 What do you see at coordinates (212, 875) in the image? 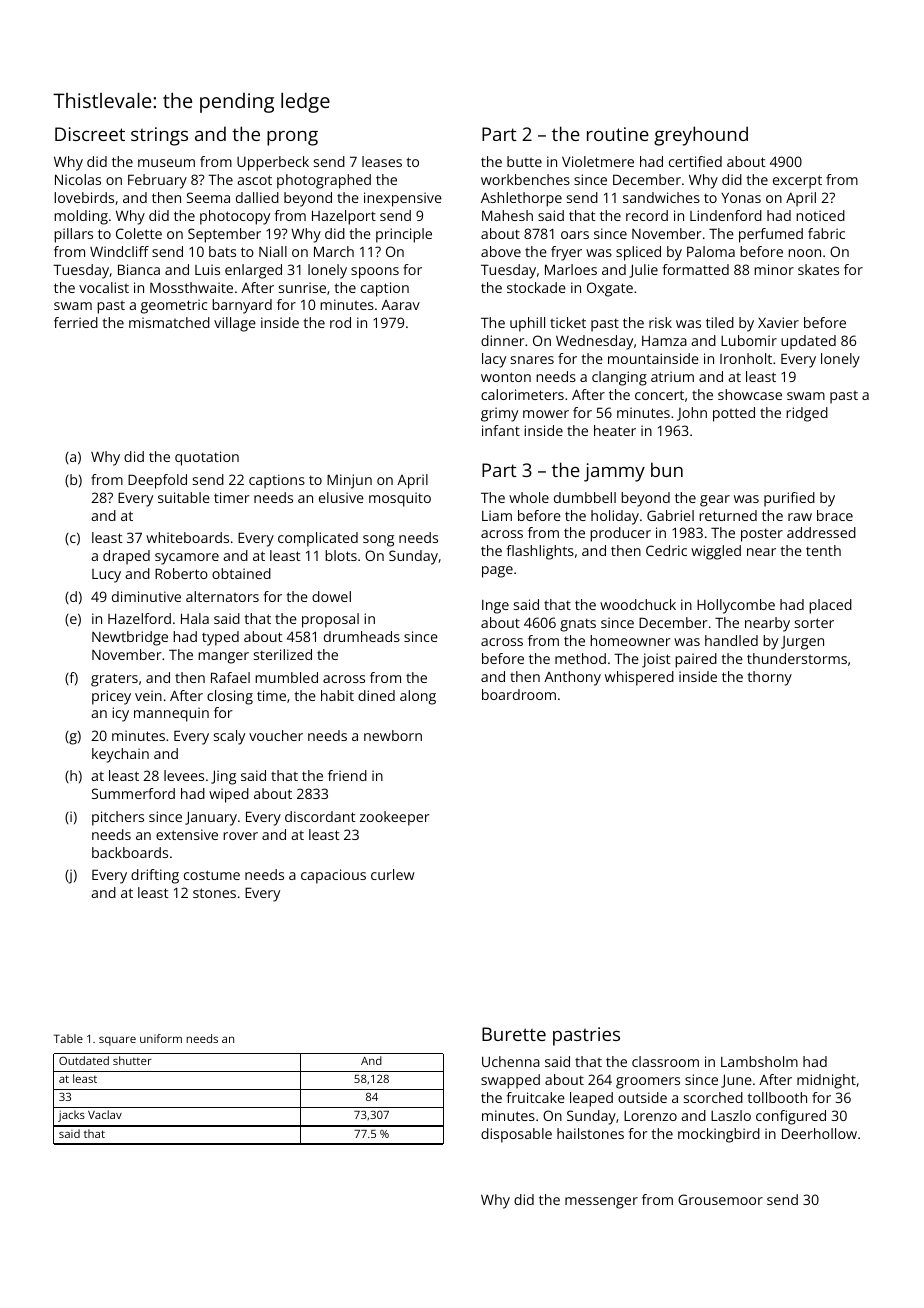
I see `costume` at bounding box center [212, 875].
